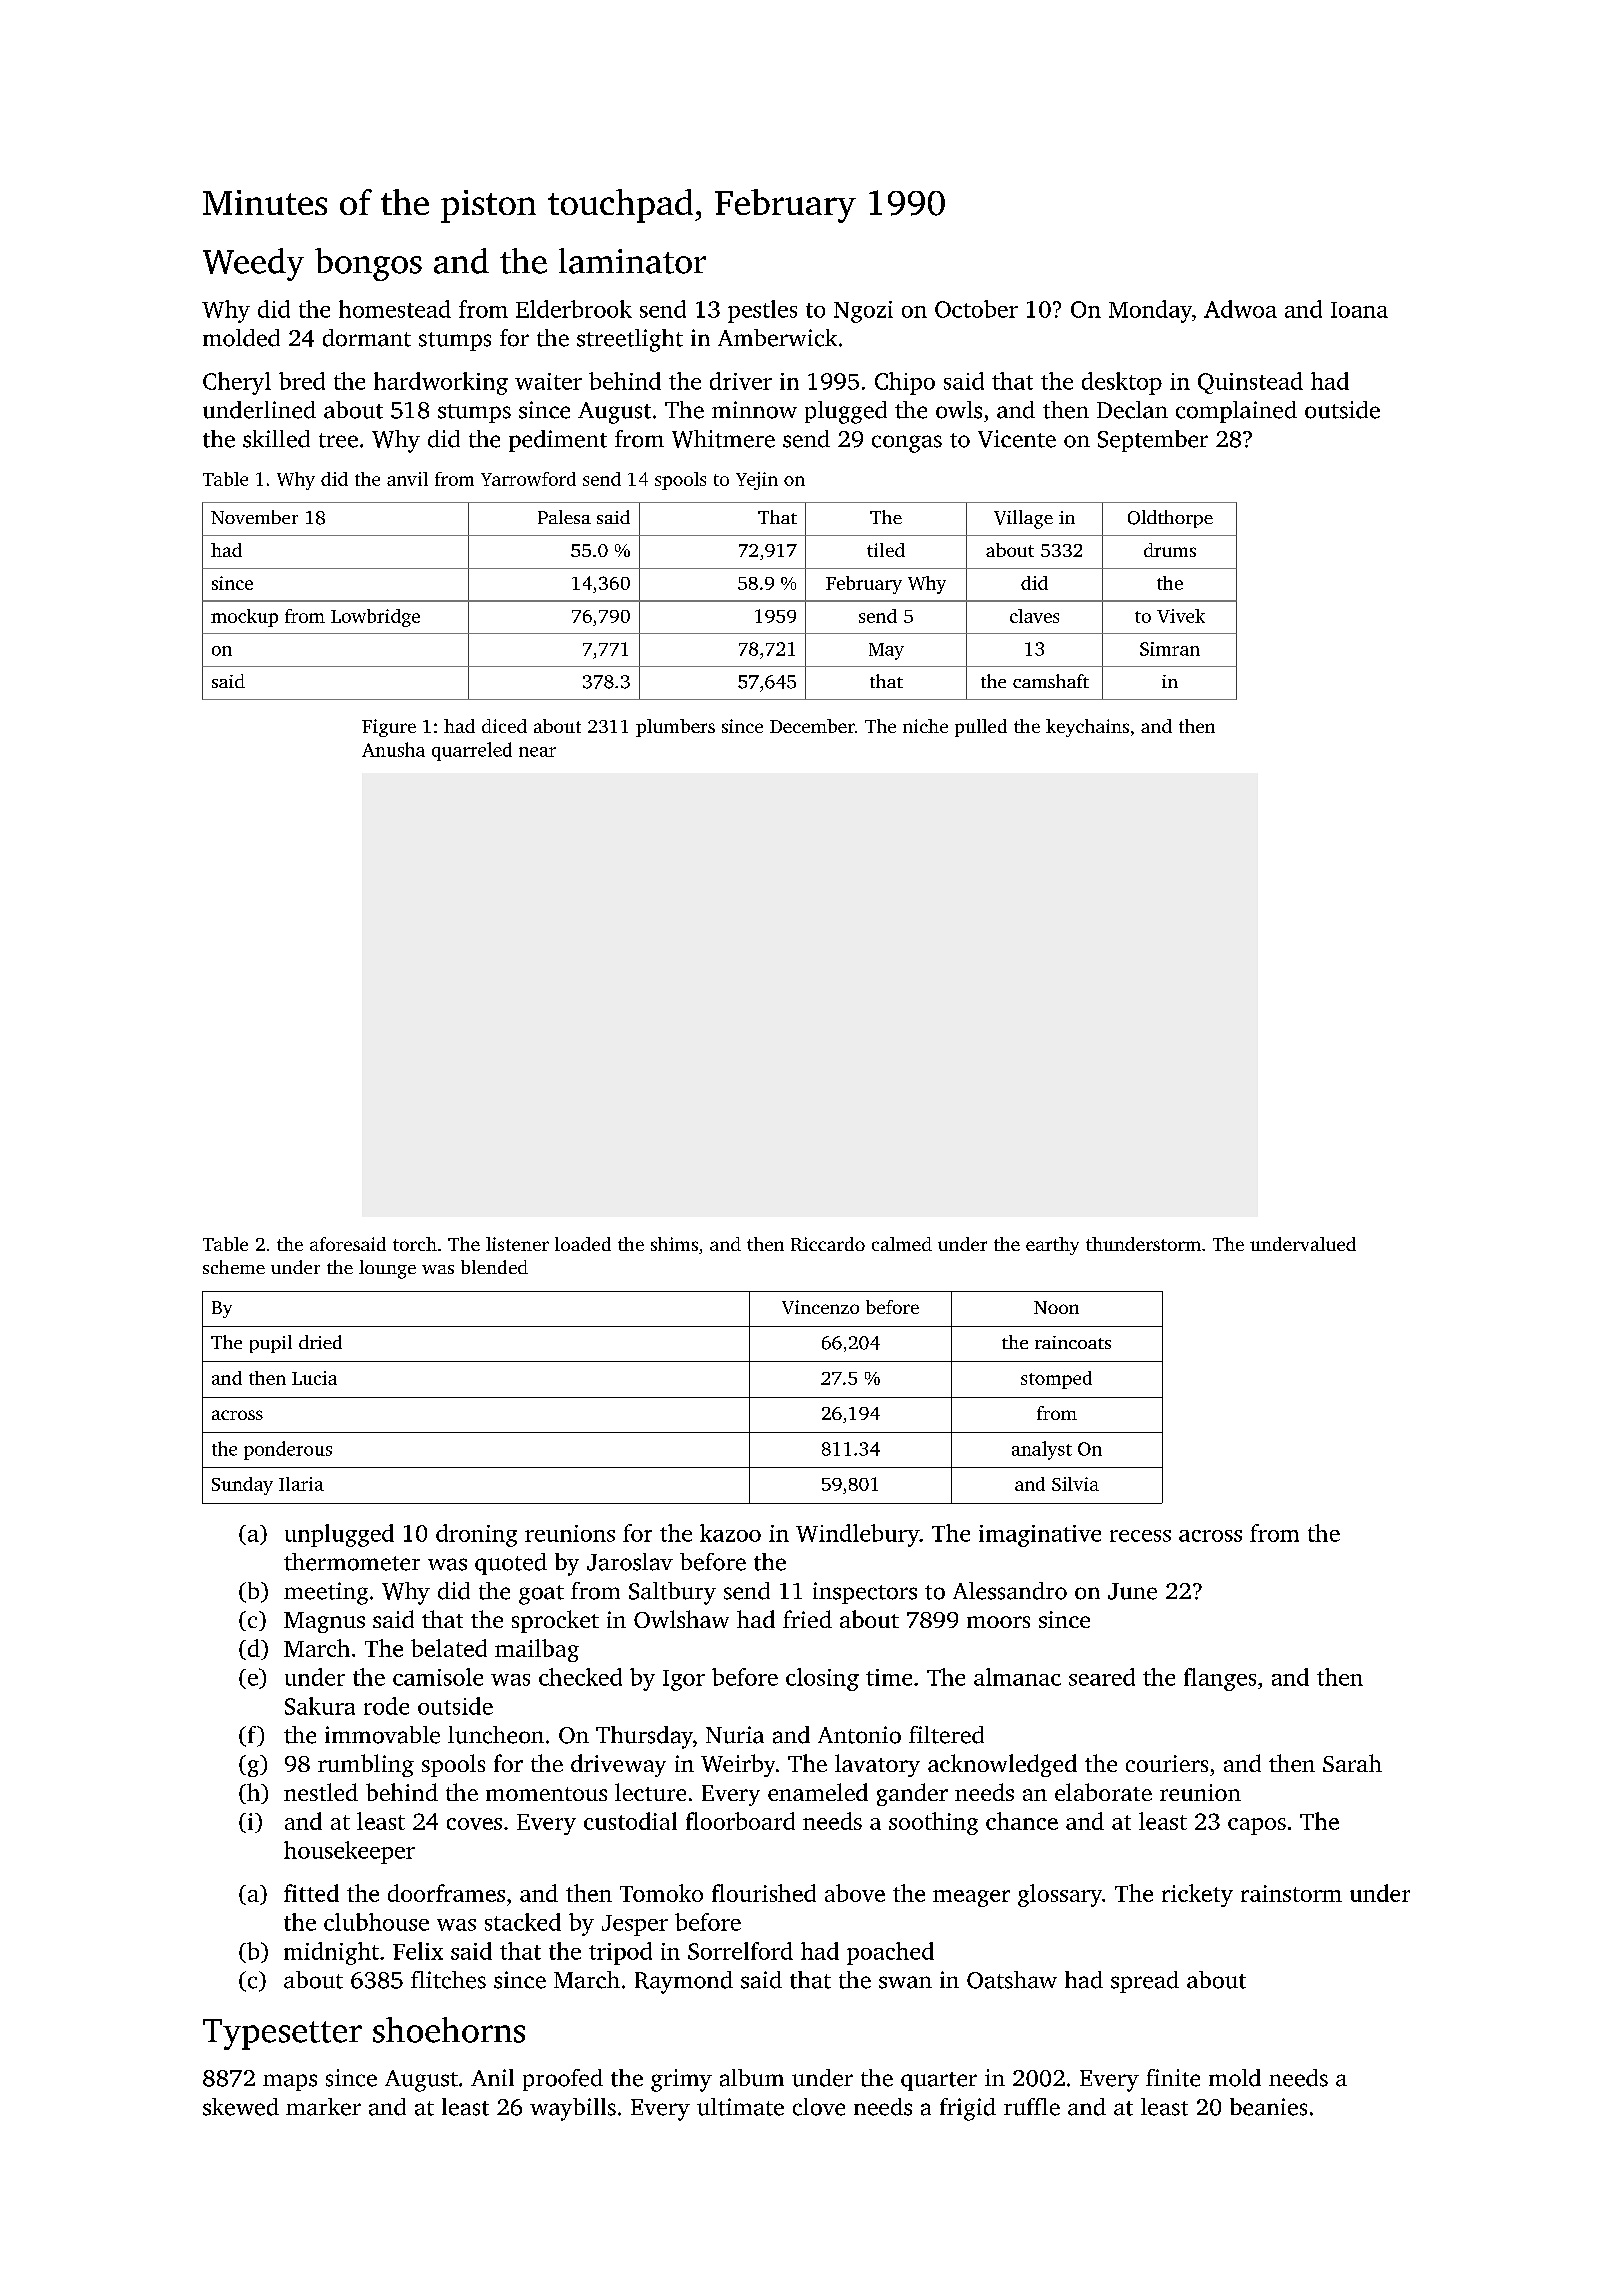 The height and width of the document is (2292, 1620). Describe the element at coordinates (886, 550) in the document. I see `tiled` at that location.
